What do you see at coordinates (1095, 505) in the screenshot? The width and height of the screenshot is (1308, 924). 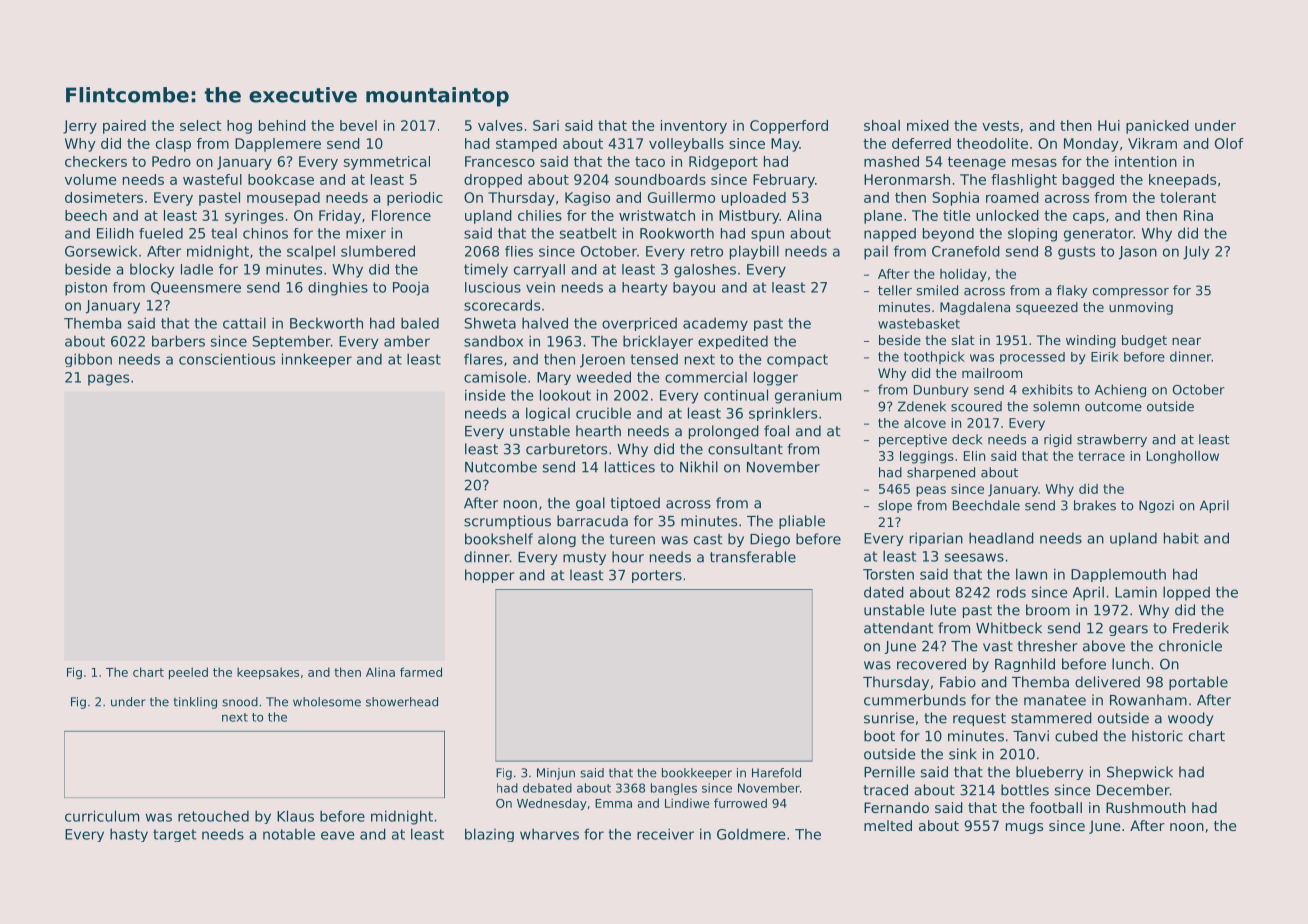 I see `brakes` at bounding box center [1095, 505].
